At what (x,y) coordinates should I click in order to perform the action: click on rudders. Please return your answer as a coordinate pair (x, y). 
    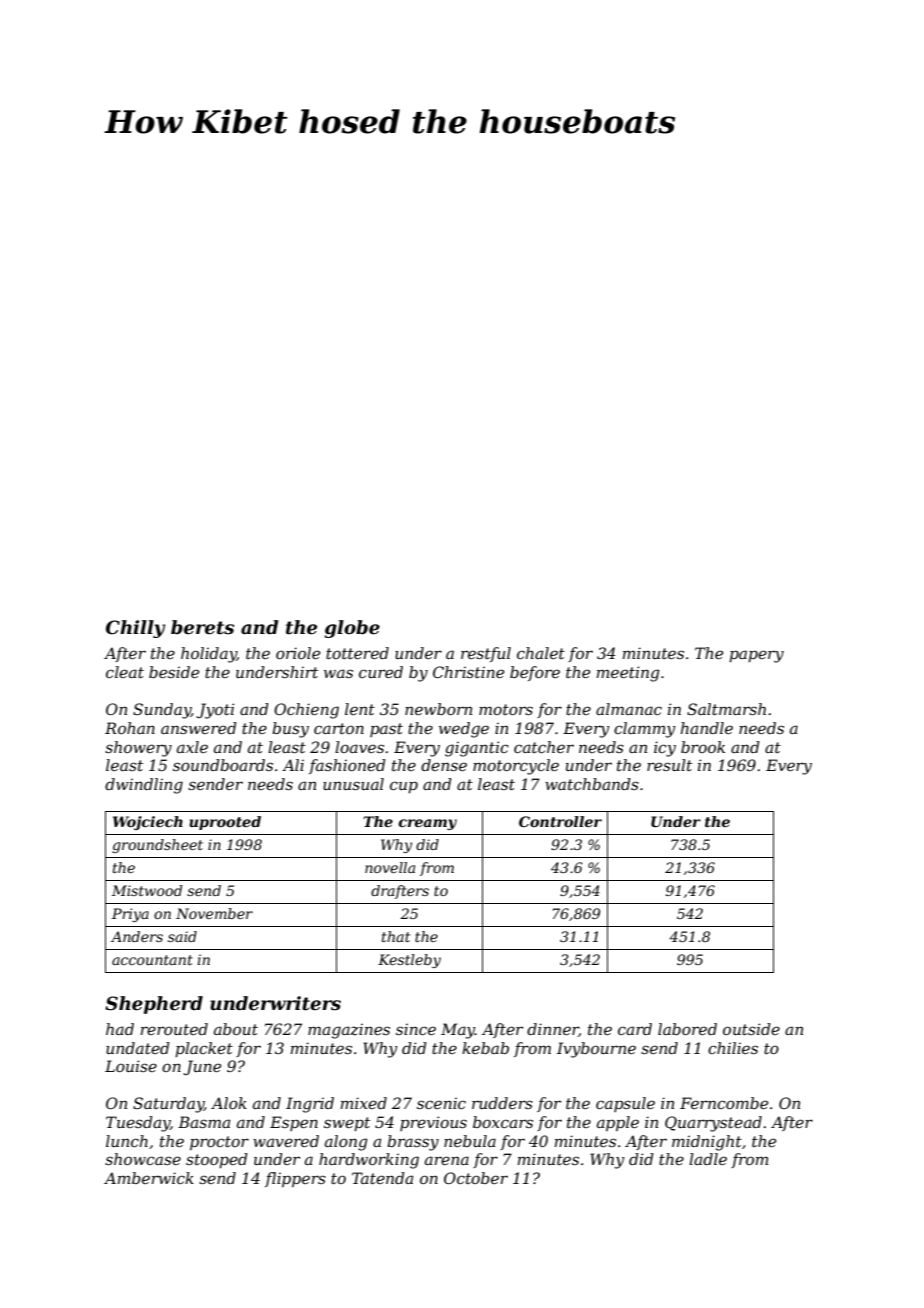
    Looking at the image, I should click on (502, 1103).
